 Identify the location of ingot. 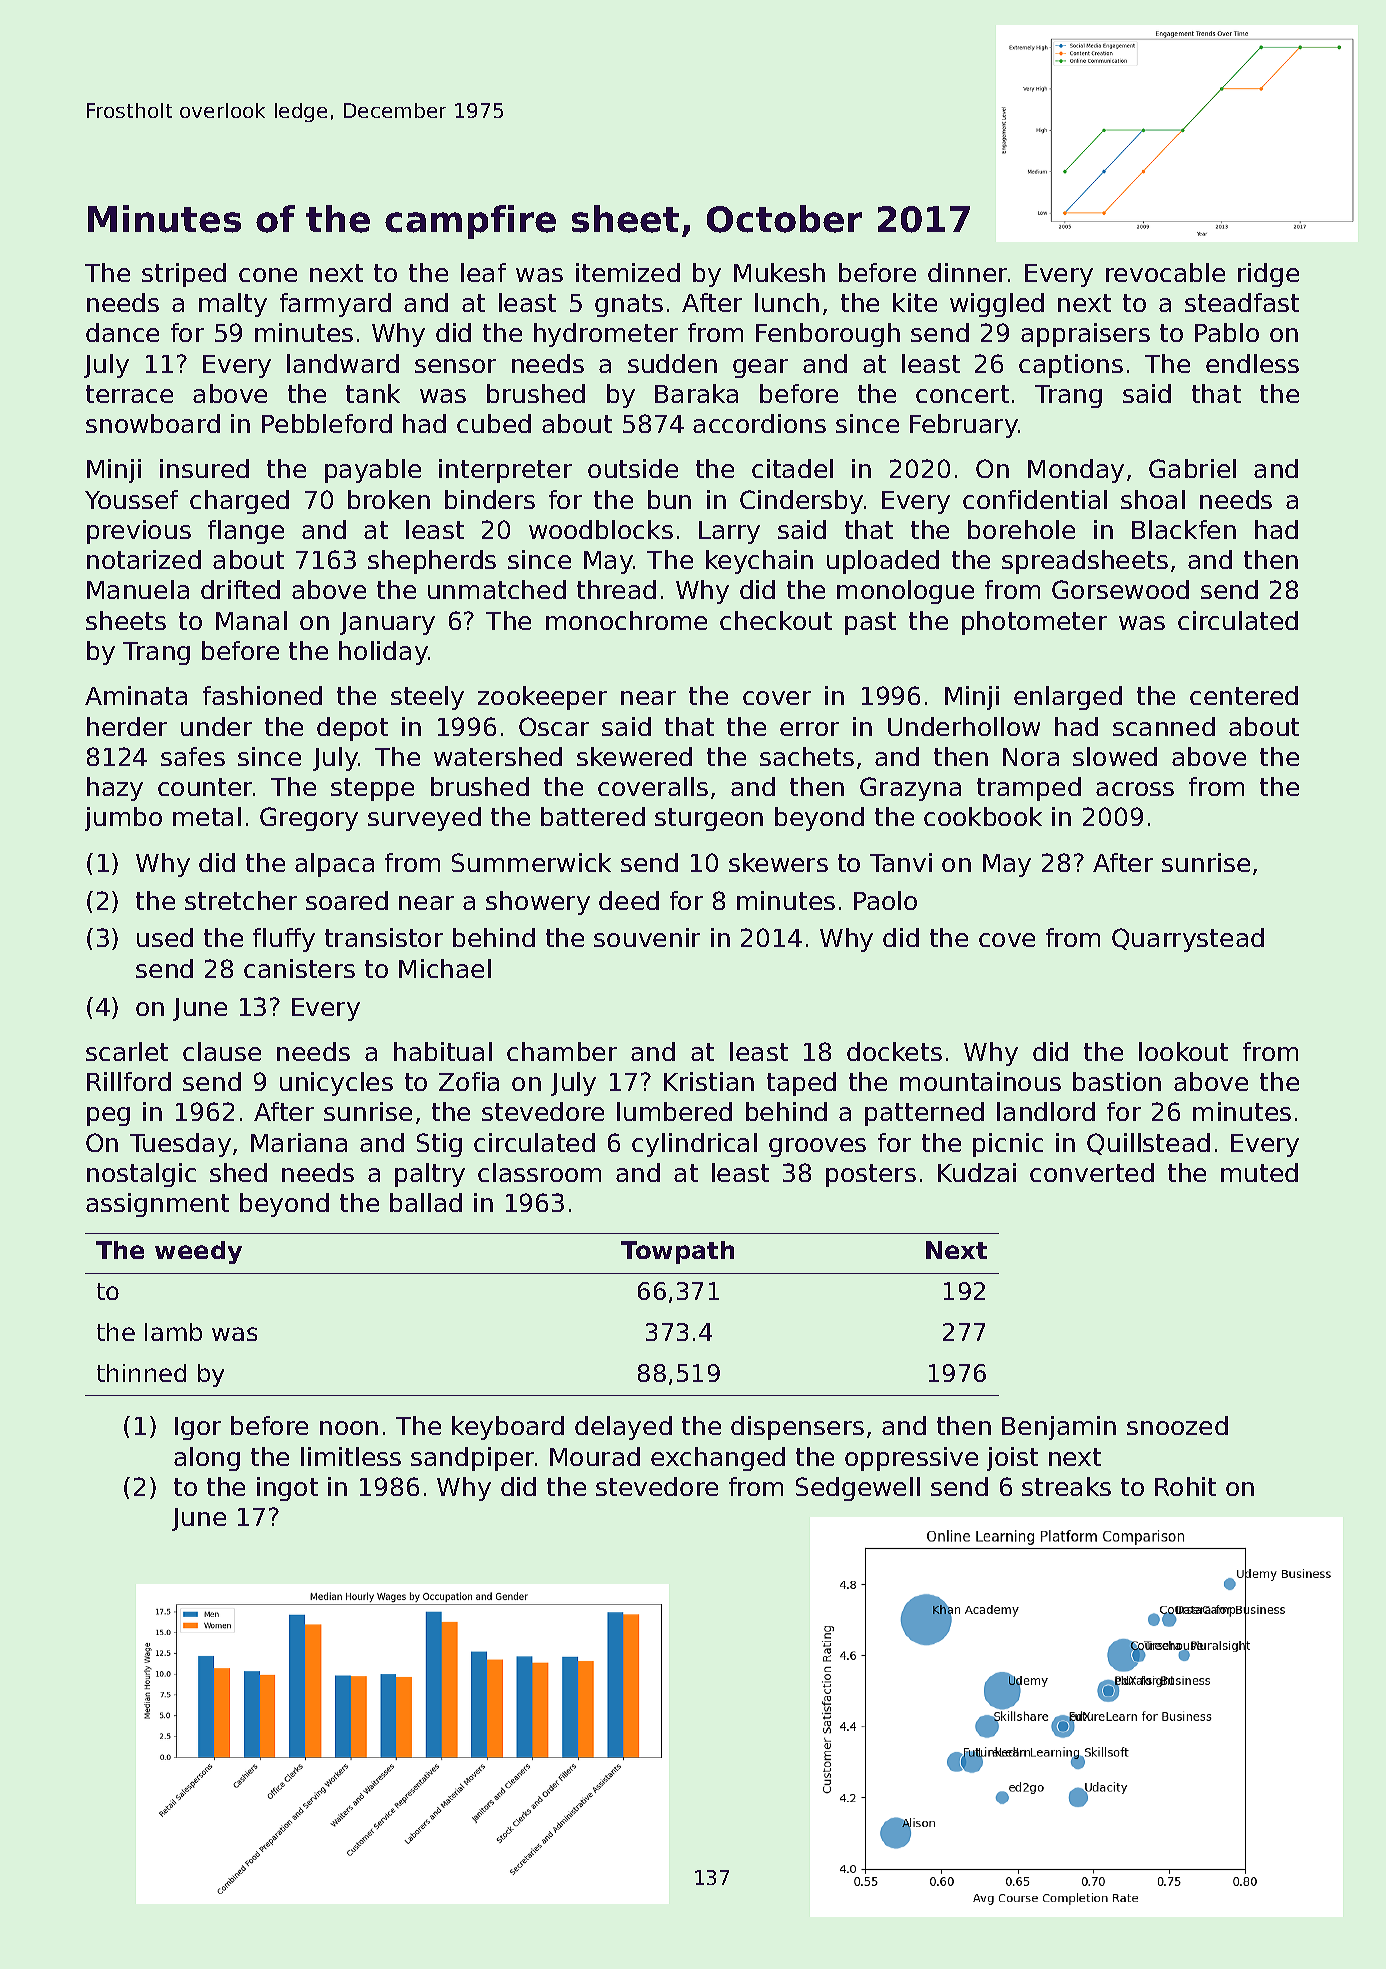
(287, 1489).
